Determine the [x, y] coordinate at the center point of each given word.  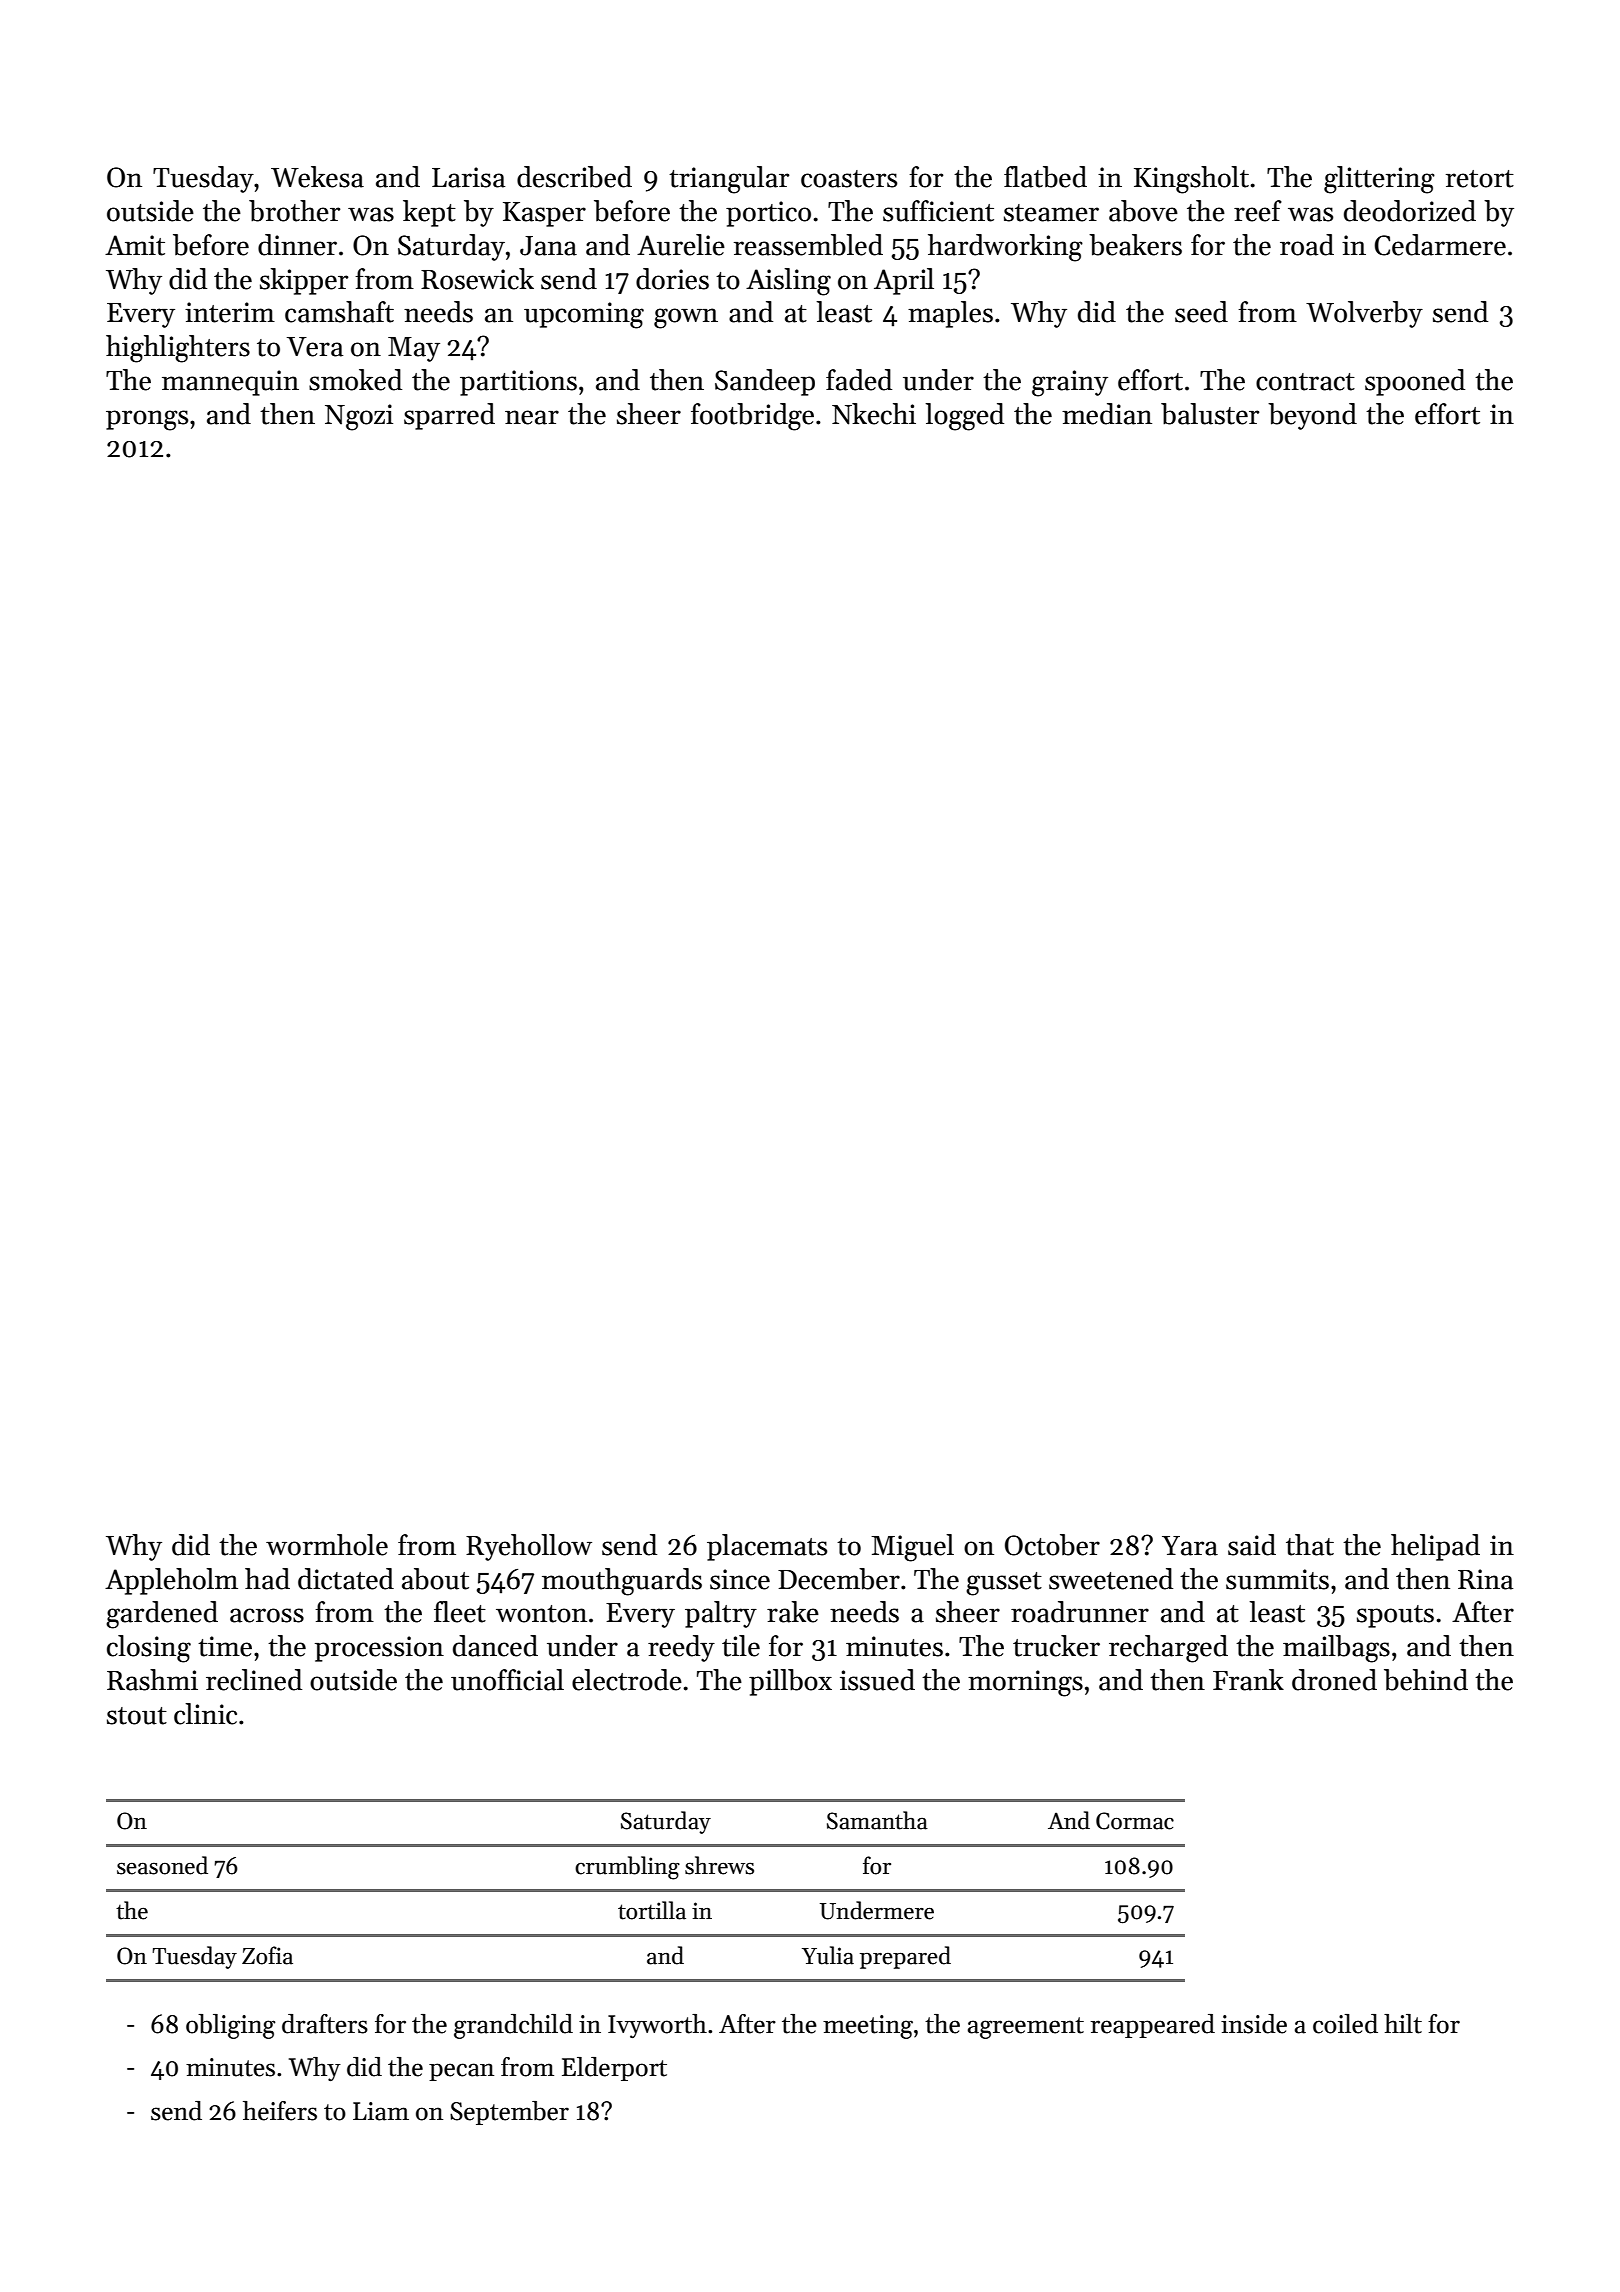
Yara [1190, 1546]
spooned [1415, 382]
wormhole [327, 1545]
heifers [280, 2111]
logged [964, 417]
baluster [1210, 414]
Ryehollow [529, 1547]
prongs [147, 420]
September [509, 2113]
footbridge [752, 417]
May [414, 349]
